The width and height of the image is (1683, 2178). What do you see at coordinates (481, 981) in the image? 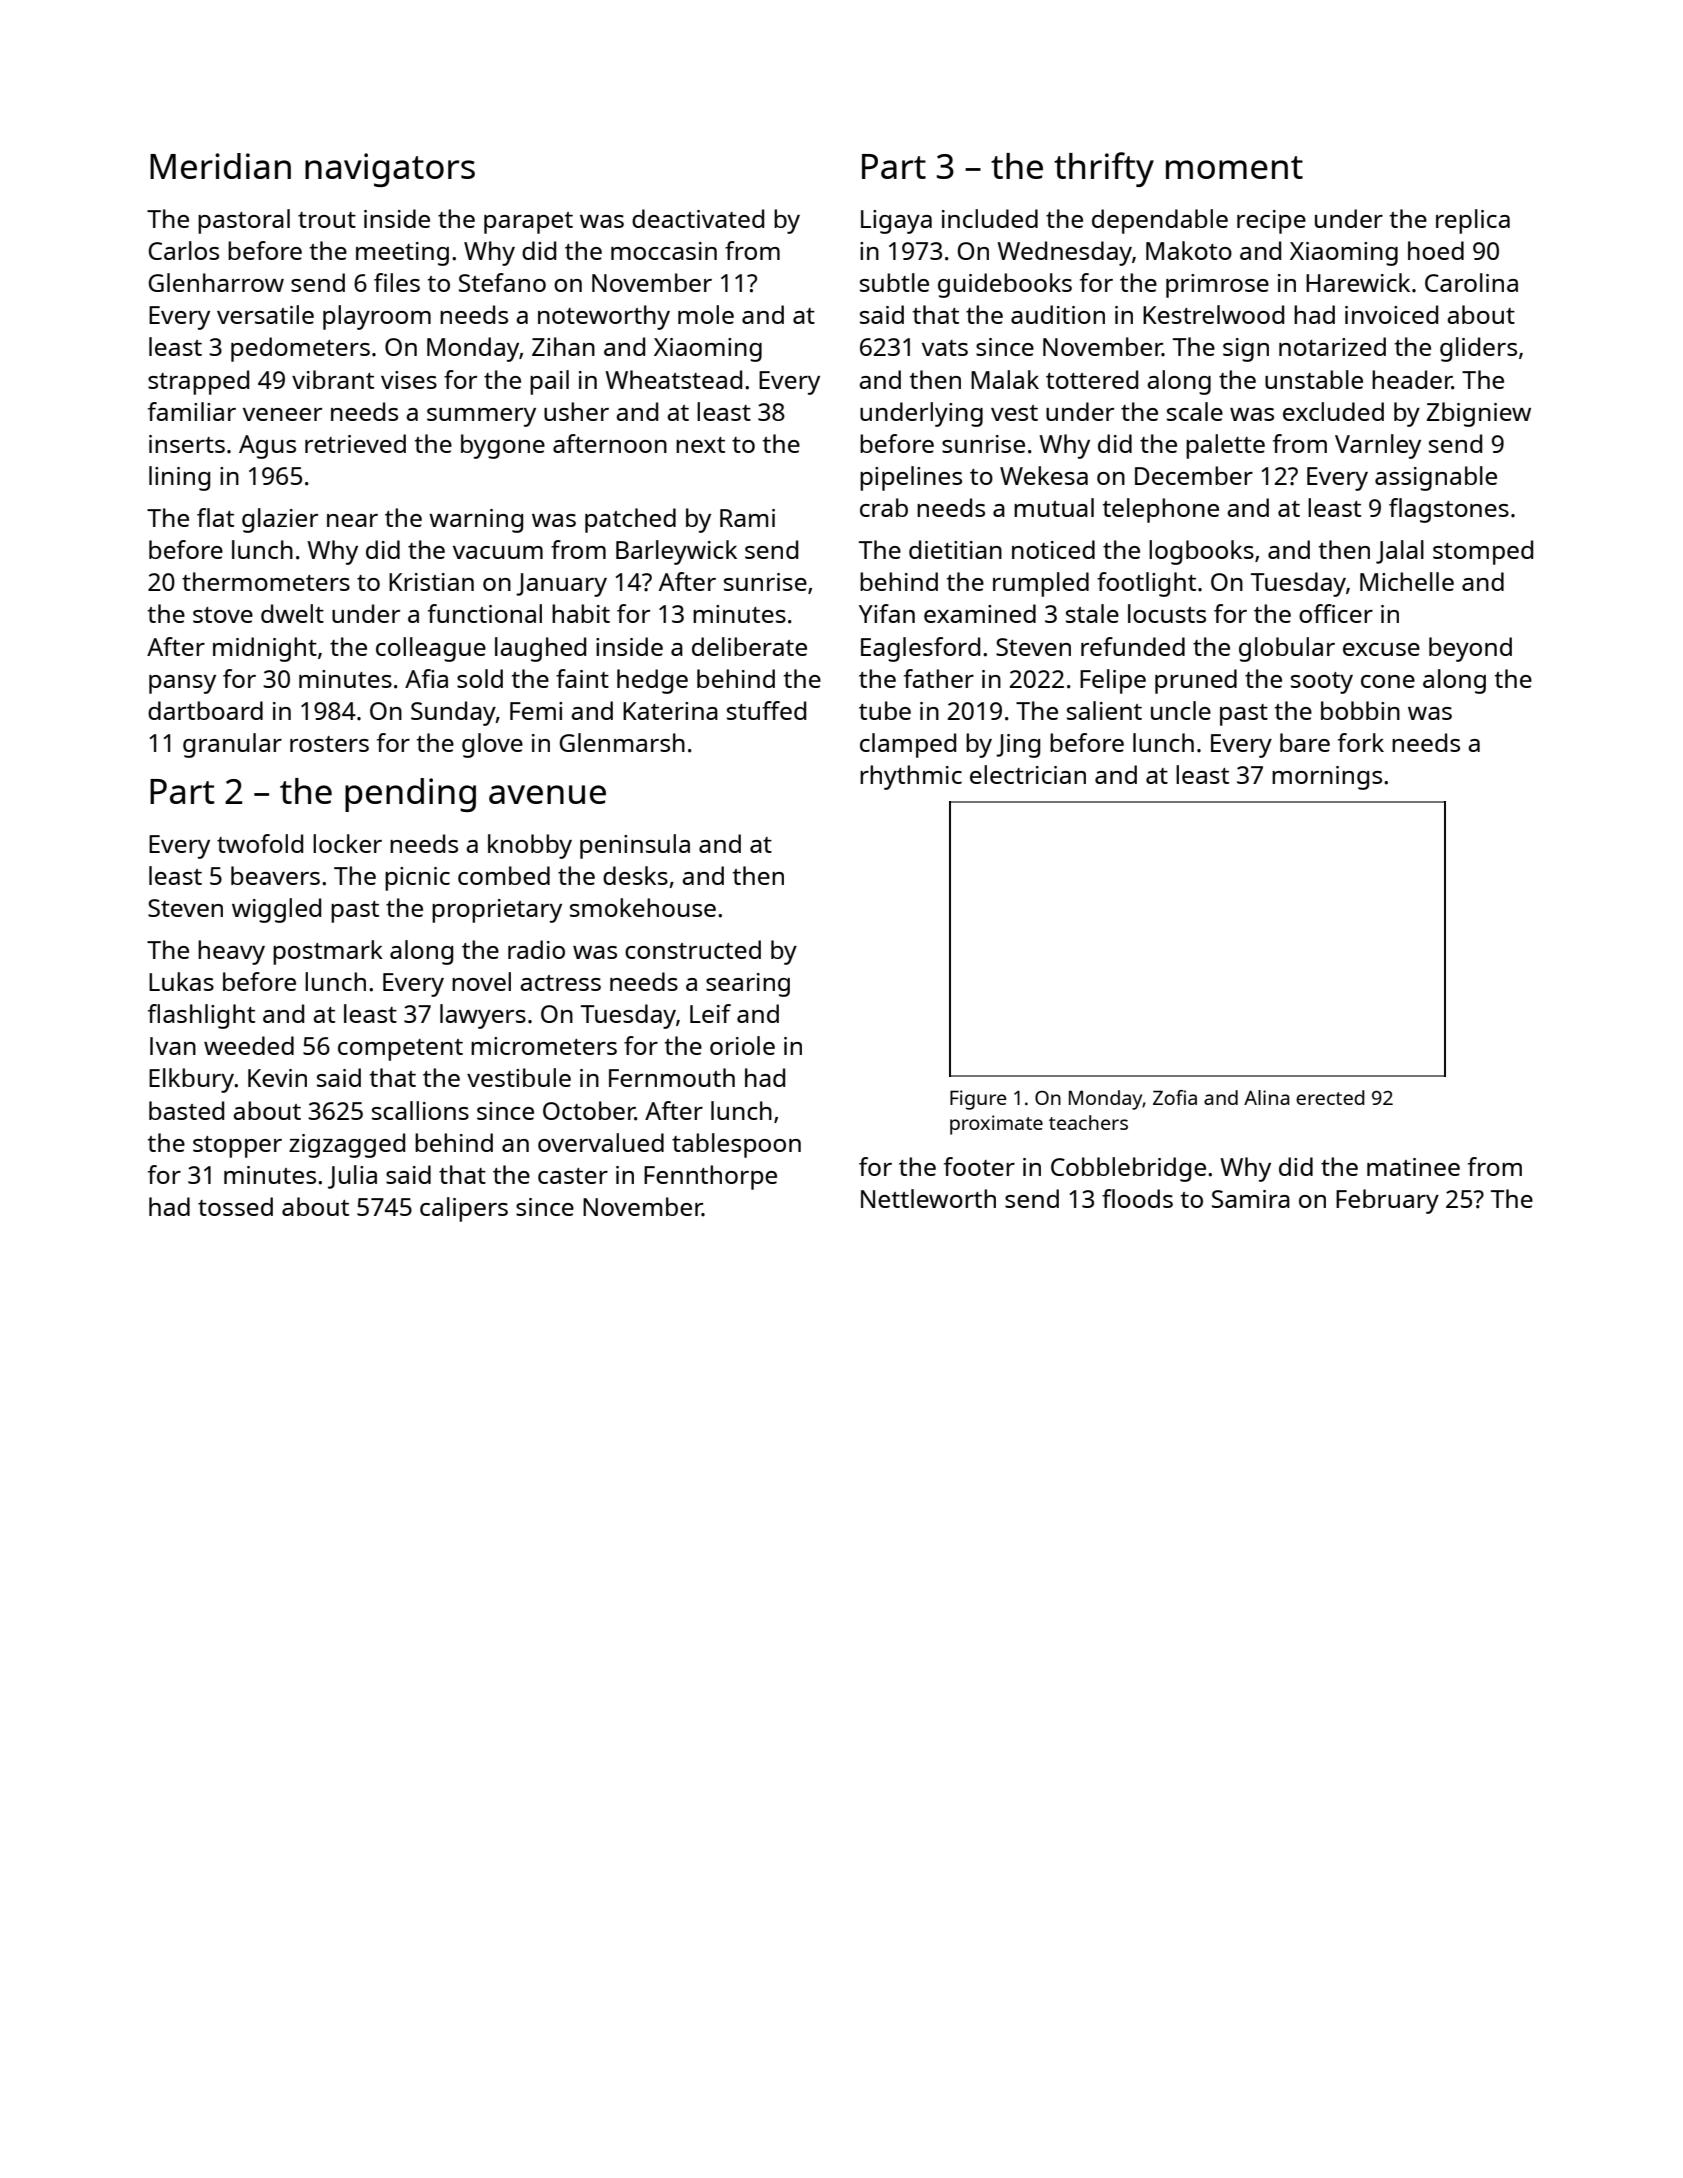
I see `novel` at bounding box center [481, 981].
